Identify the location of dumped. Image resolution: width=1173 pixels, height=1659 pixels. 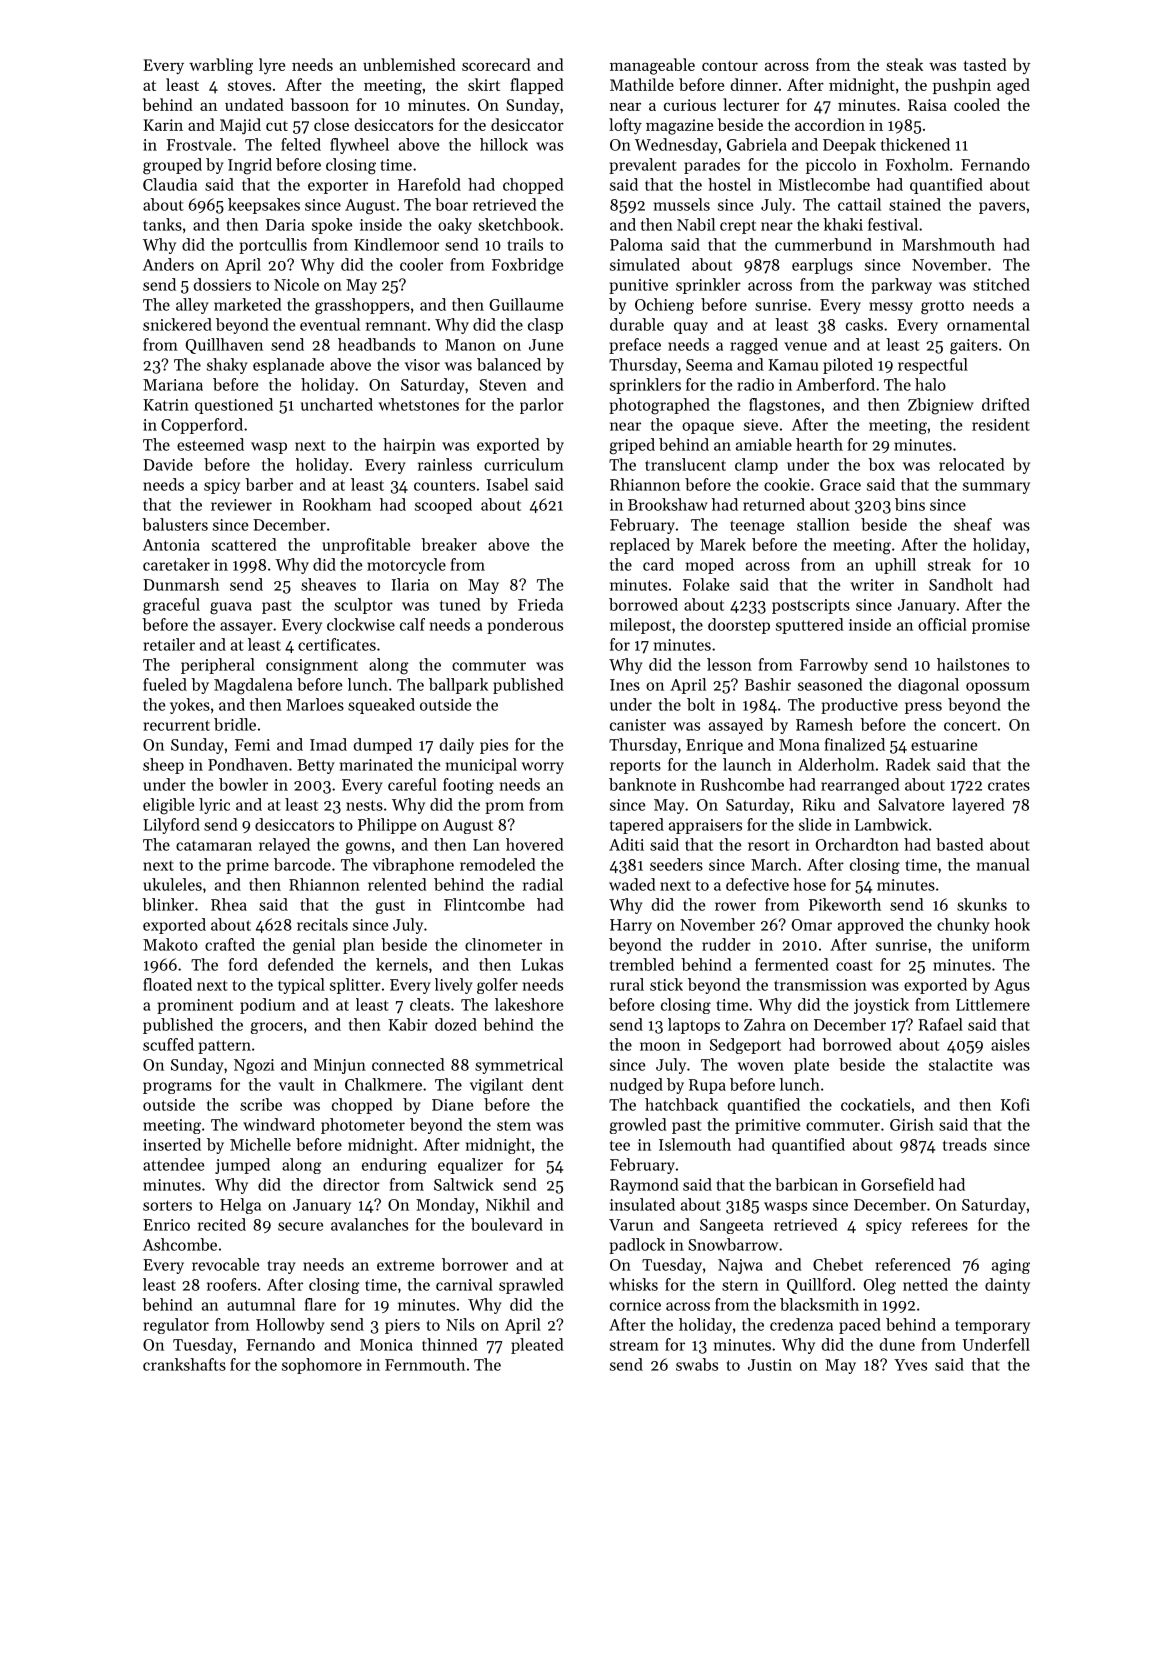
(383, 746).
